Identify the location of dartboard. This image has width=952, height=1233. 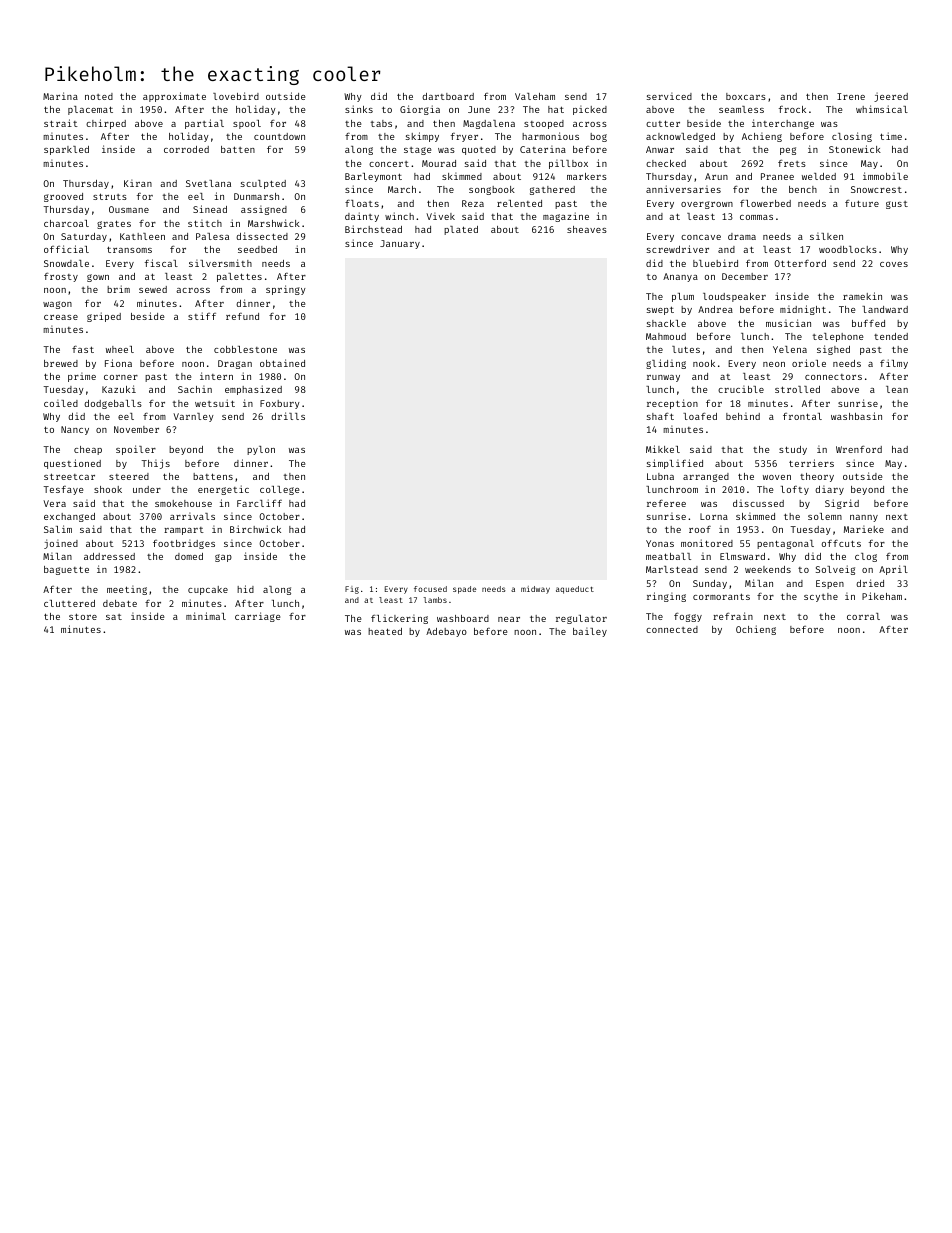
(448, 96).
